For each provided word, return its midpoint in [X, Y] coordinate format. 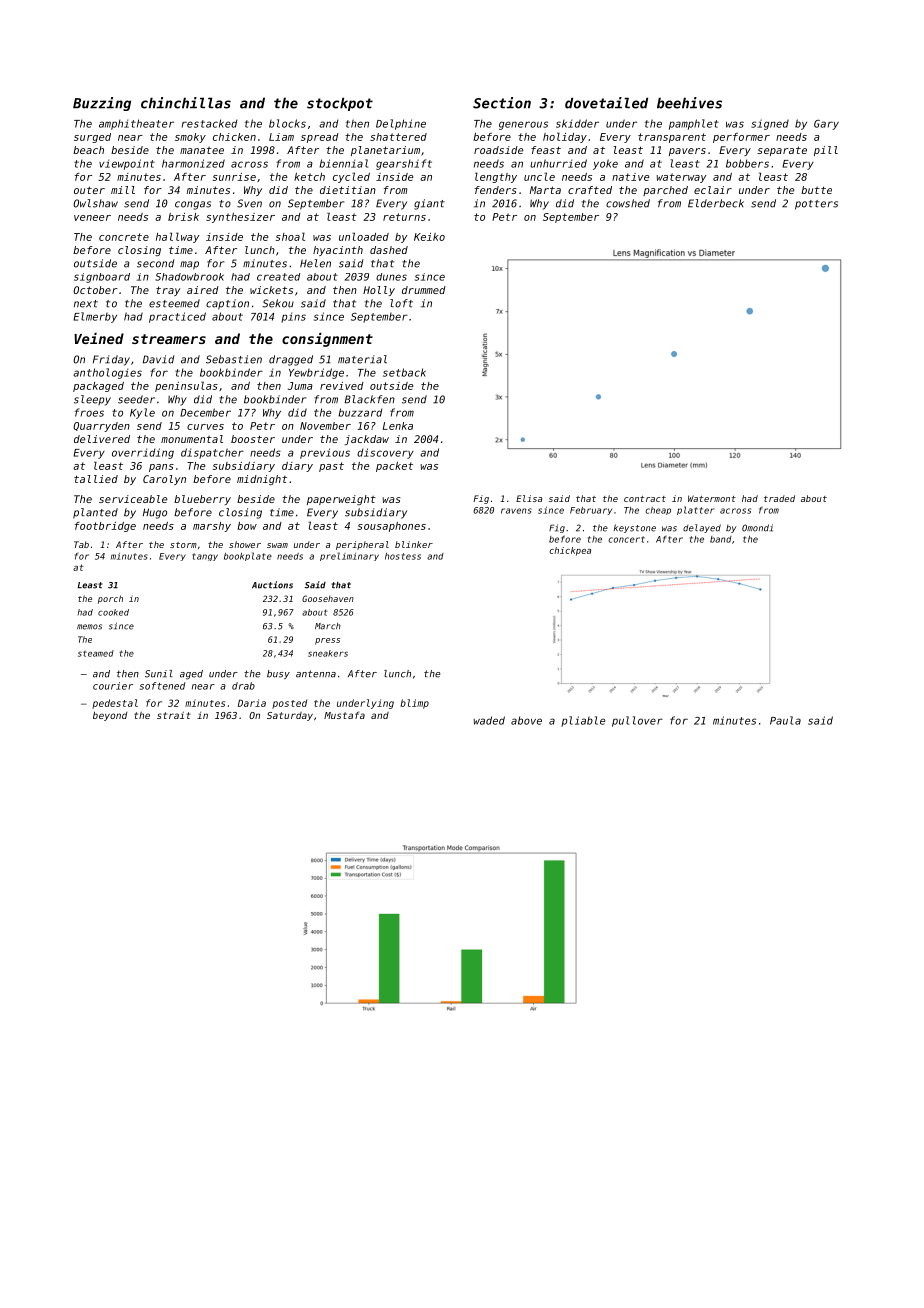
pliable [583, 721]
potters [816, 205]
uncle [539, 176]
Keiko [429, 237]
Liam [281, 137]
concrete [124, 237]
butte [816, 190]
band [721, 539]
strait [174, 715]
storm [183, 545]
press [327, 641]
